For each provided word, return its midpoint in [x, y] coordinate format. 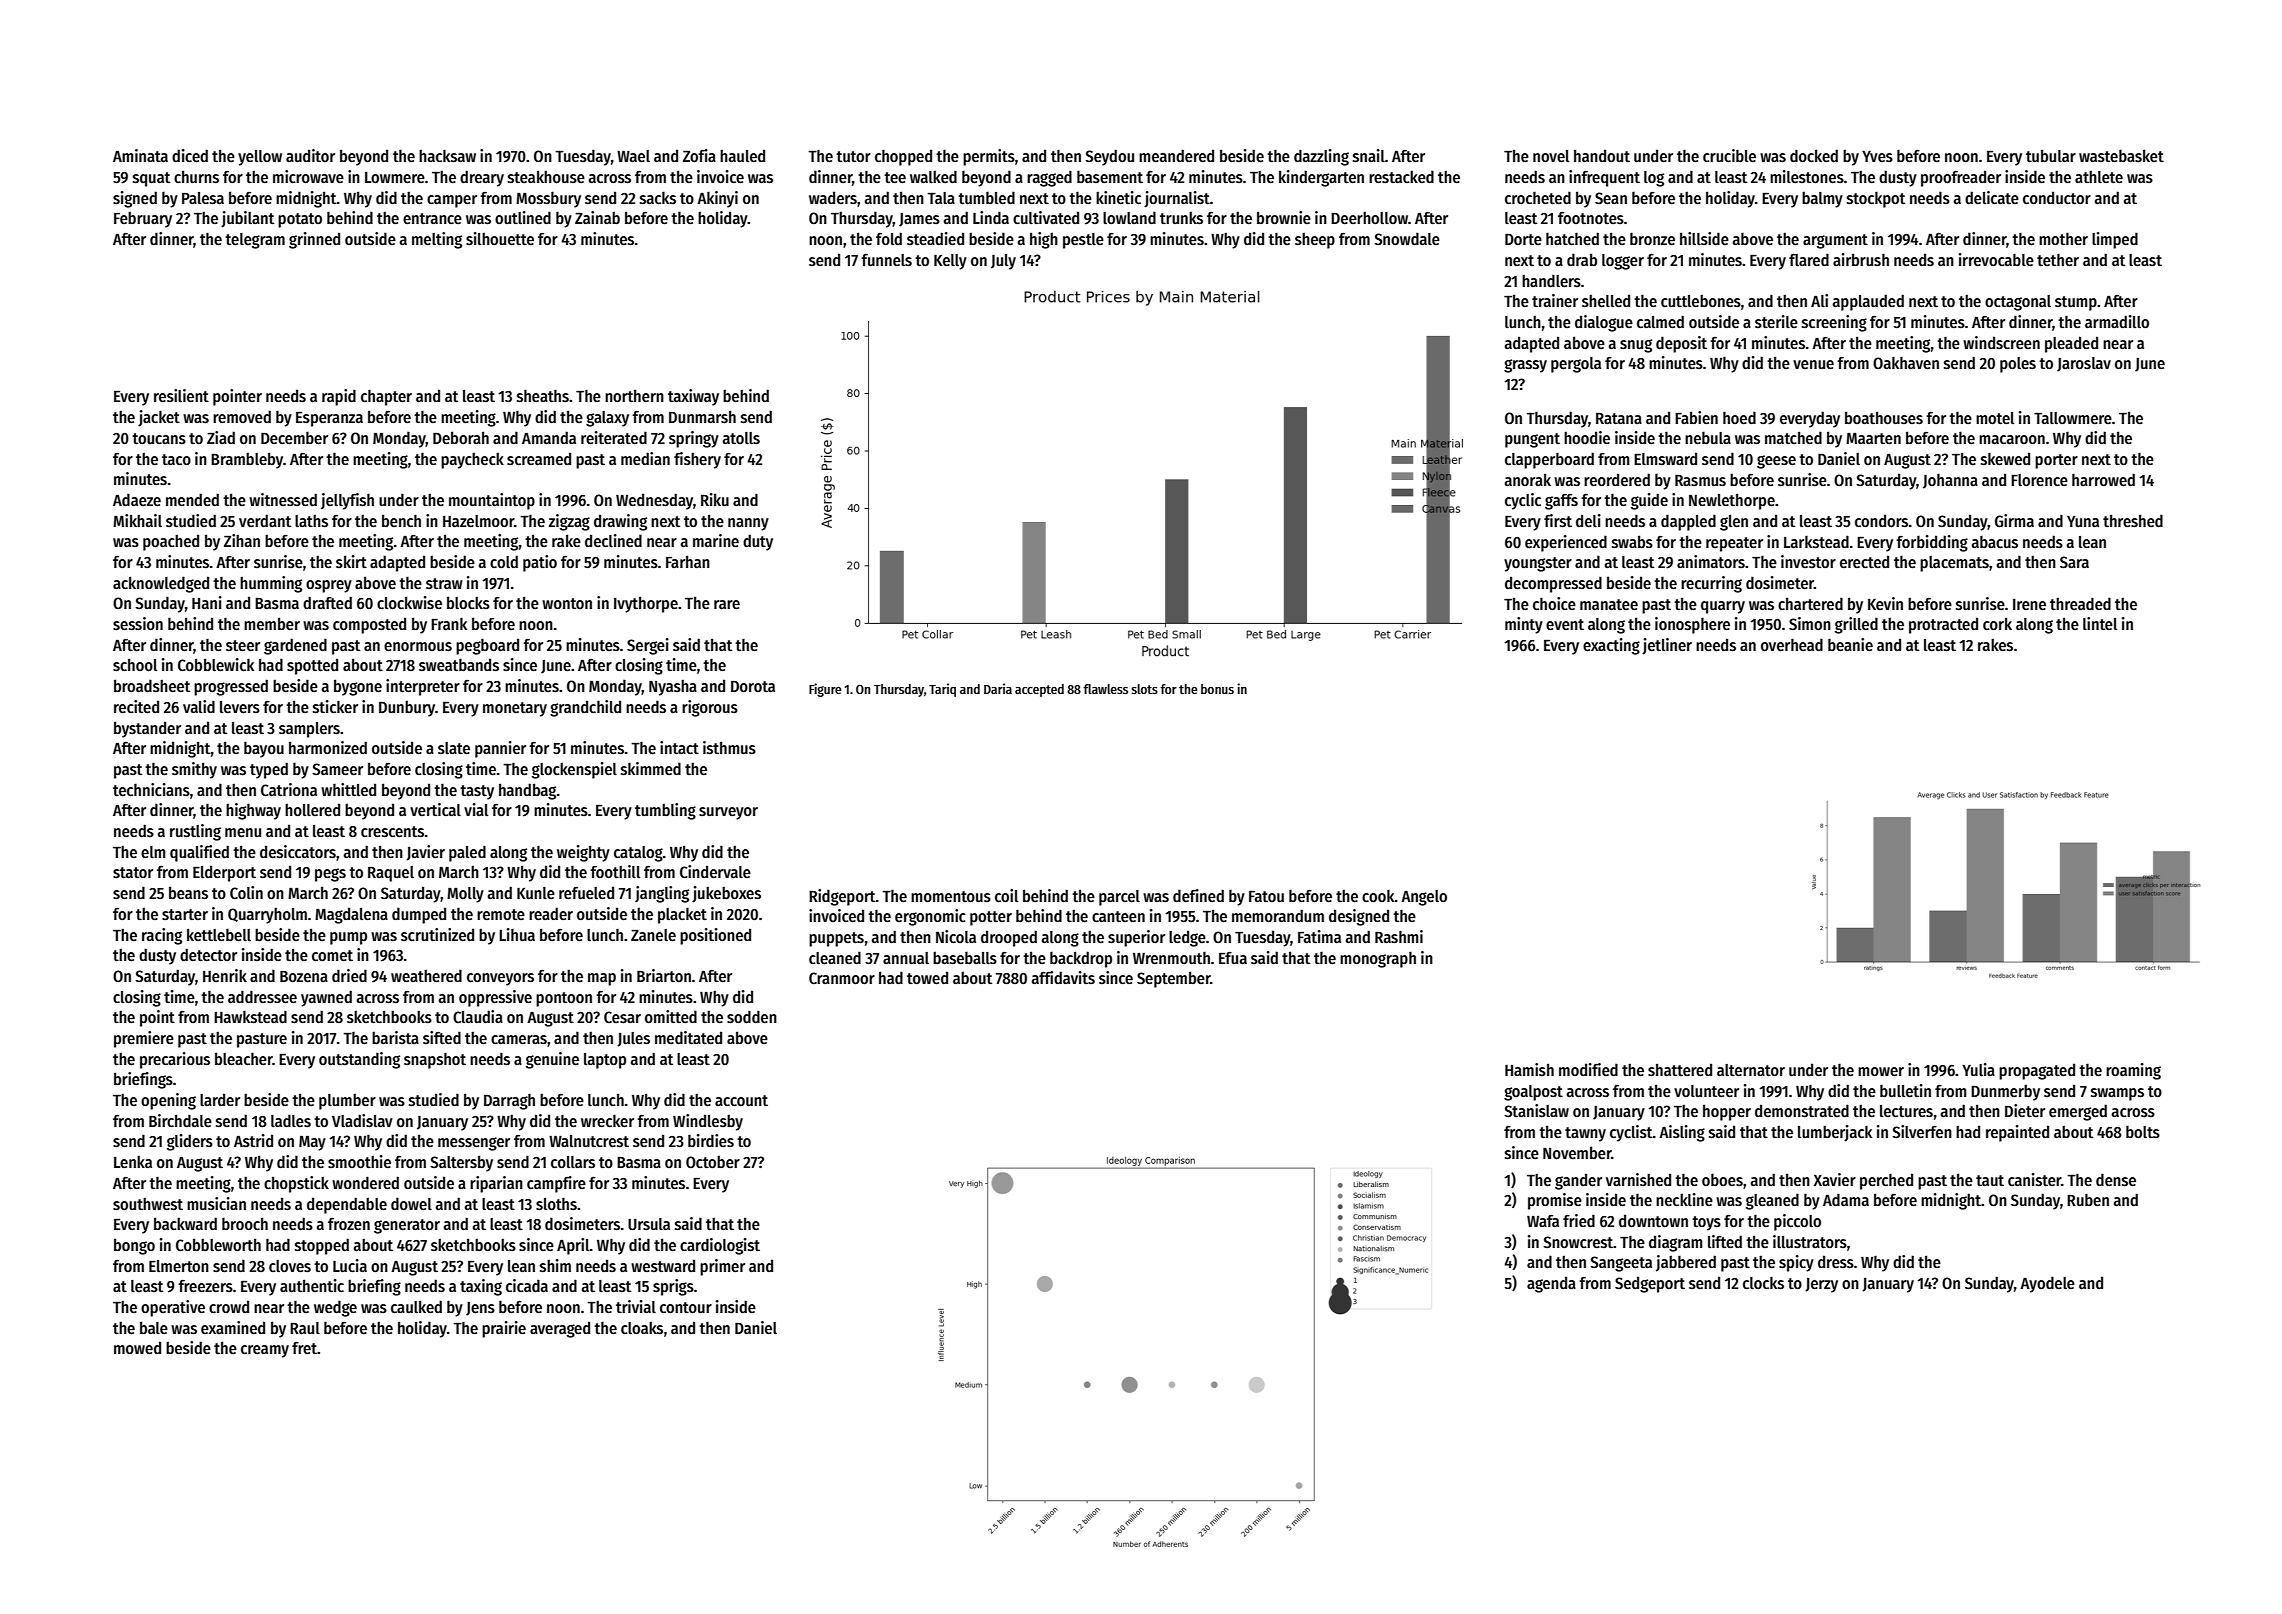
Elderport [224, 873]
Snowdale [1407, 238]
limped [2115, 240]
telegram [255, 241]
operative [173, 1308]
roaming [2133, 1071]
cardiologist [720, 1246]
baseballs [965, 958]
